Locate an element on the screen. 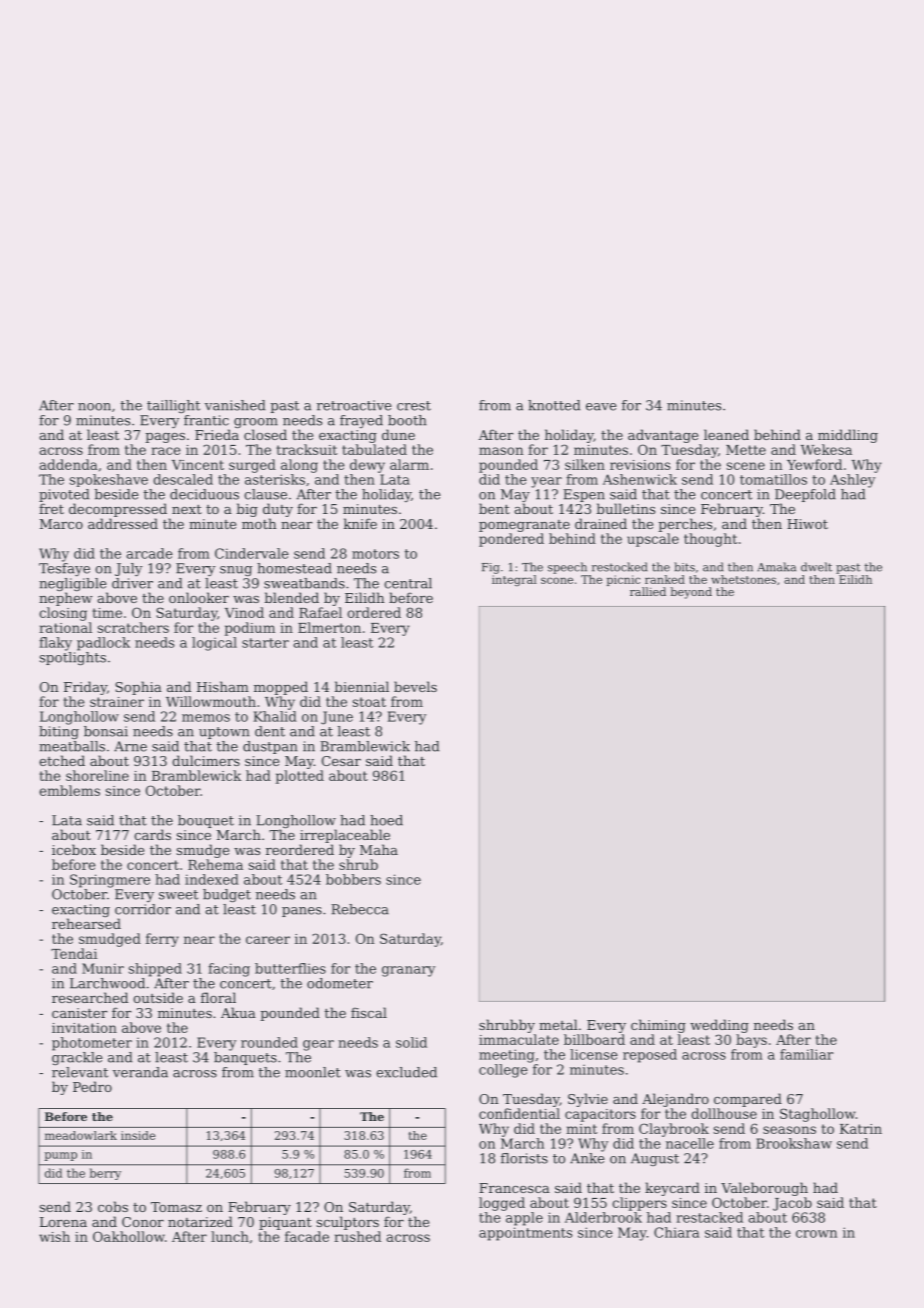 The height and width of the screenshot is (1308, 924). Jacob is located at coordinates (792, 1204).
